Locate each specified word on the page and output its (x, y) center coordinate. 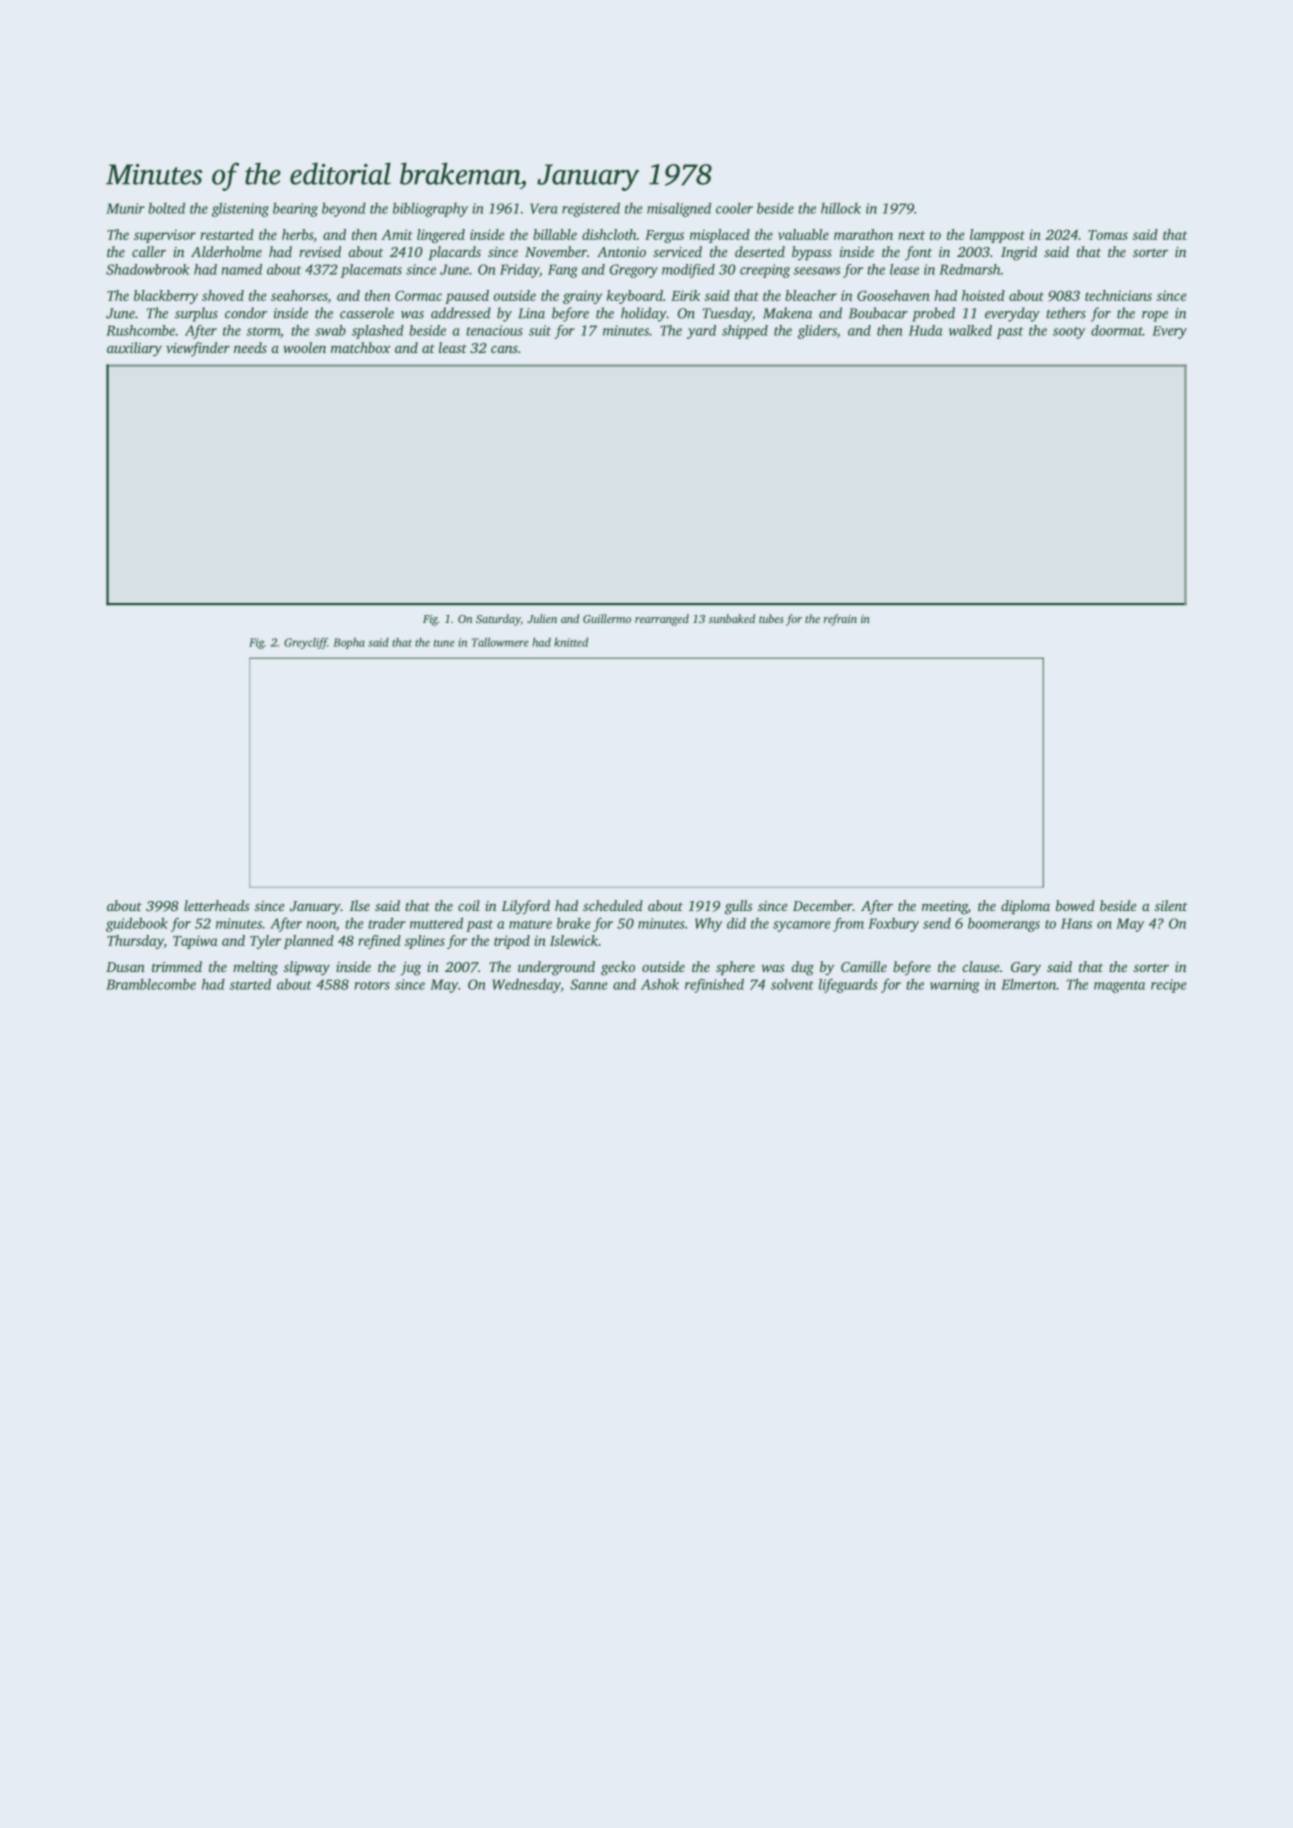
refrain (840, 620)
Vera (544, 208)
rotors (372, 985)
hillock (841, 208)
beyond (344, 210)
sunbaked (732, 618)
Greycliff (306, 643)
